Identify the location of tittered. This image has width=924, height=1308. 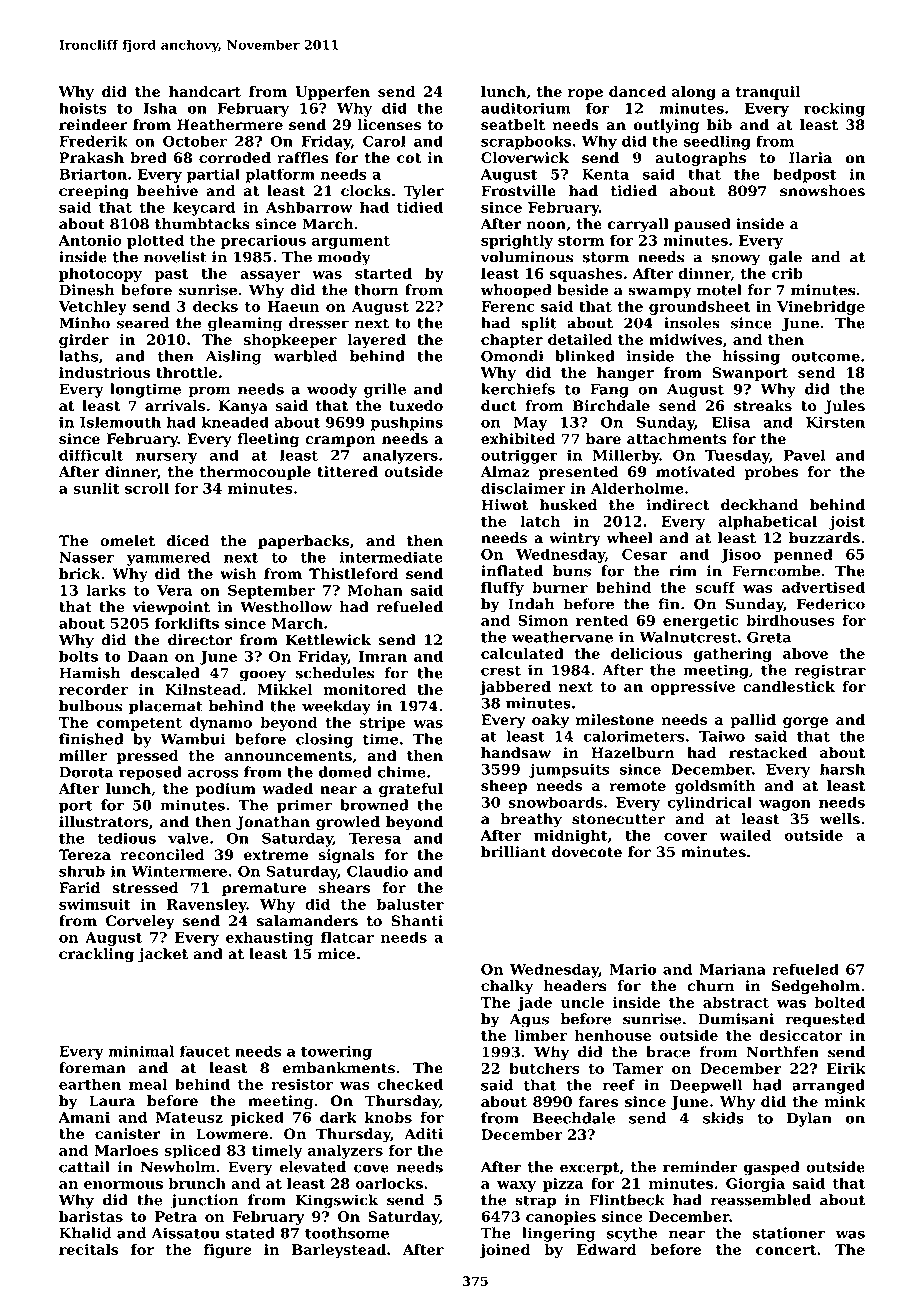
(347, 472).
